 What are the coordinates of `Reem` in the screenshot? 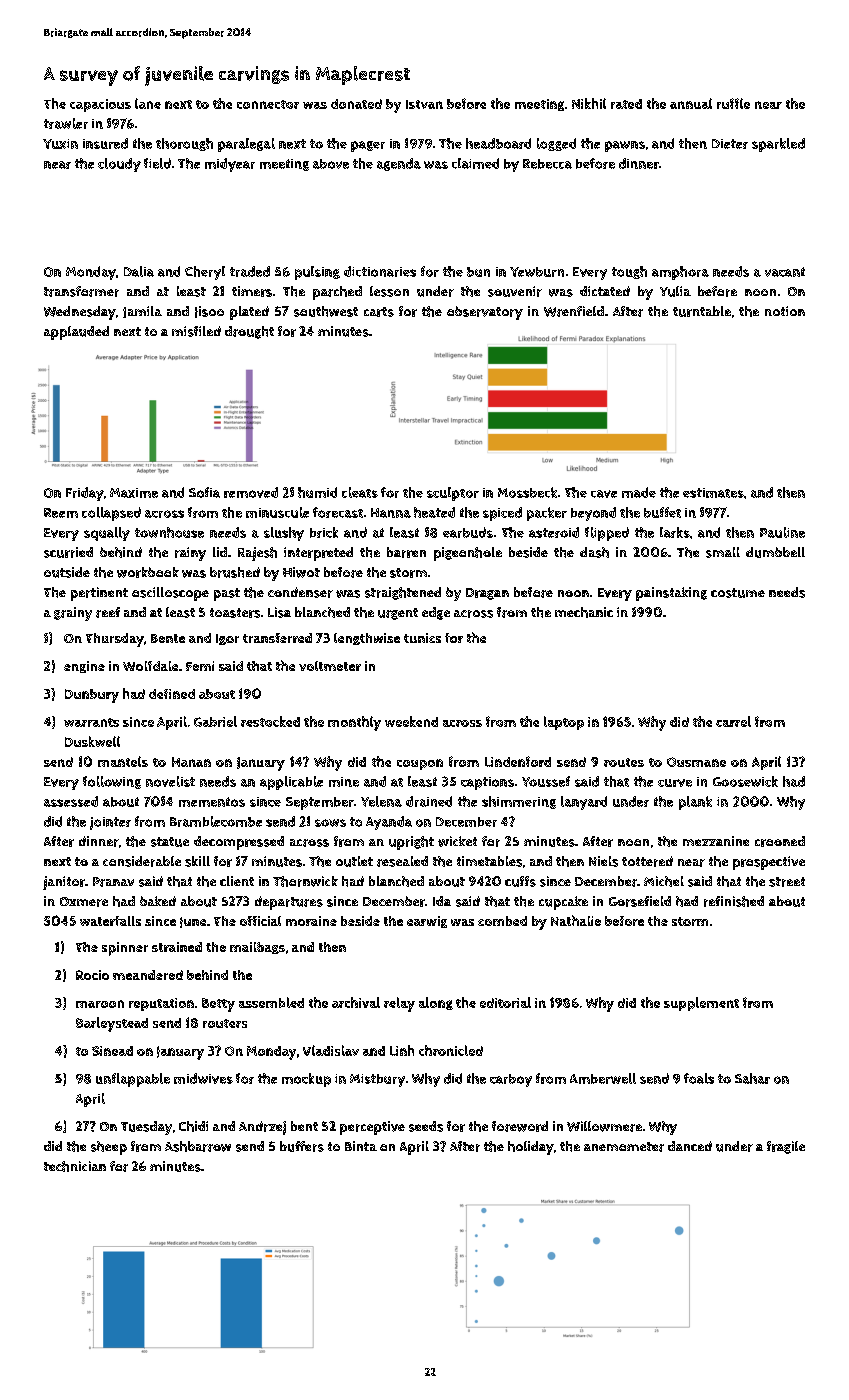 It's located at (61, 513).
